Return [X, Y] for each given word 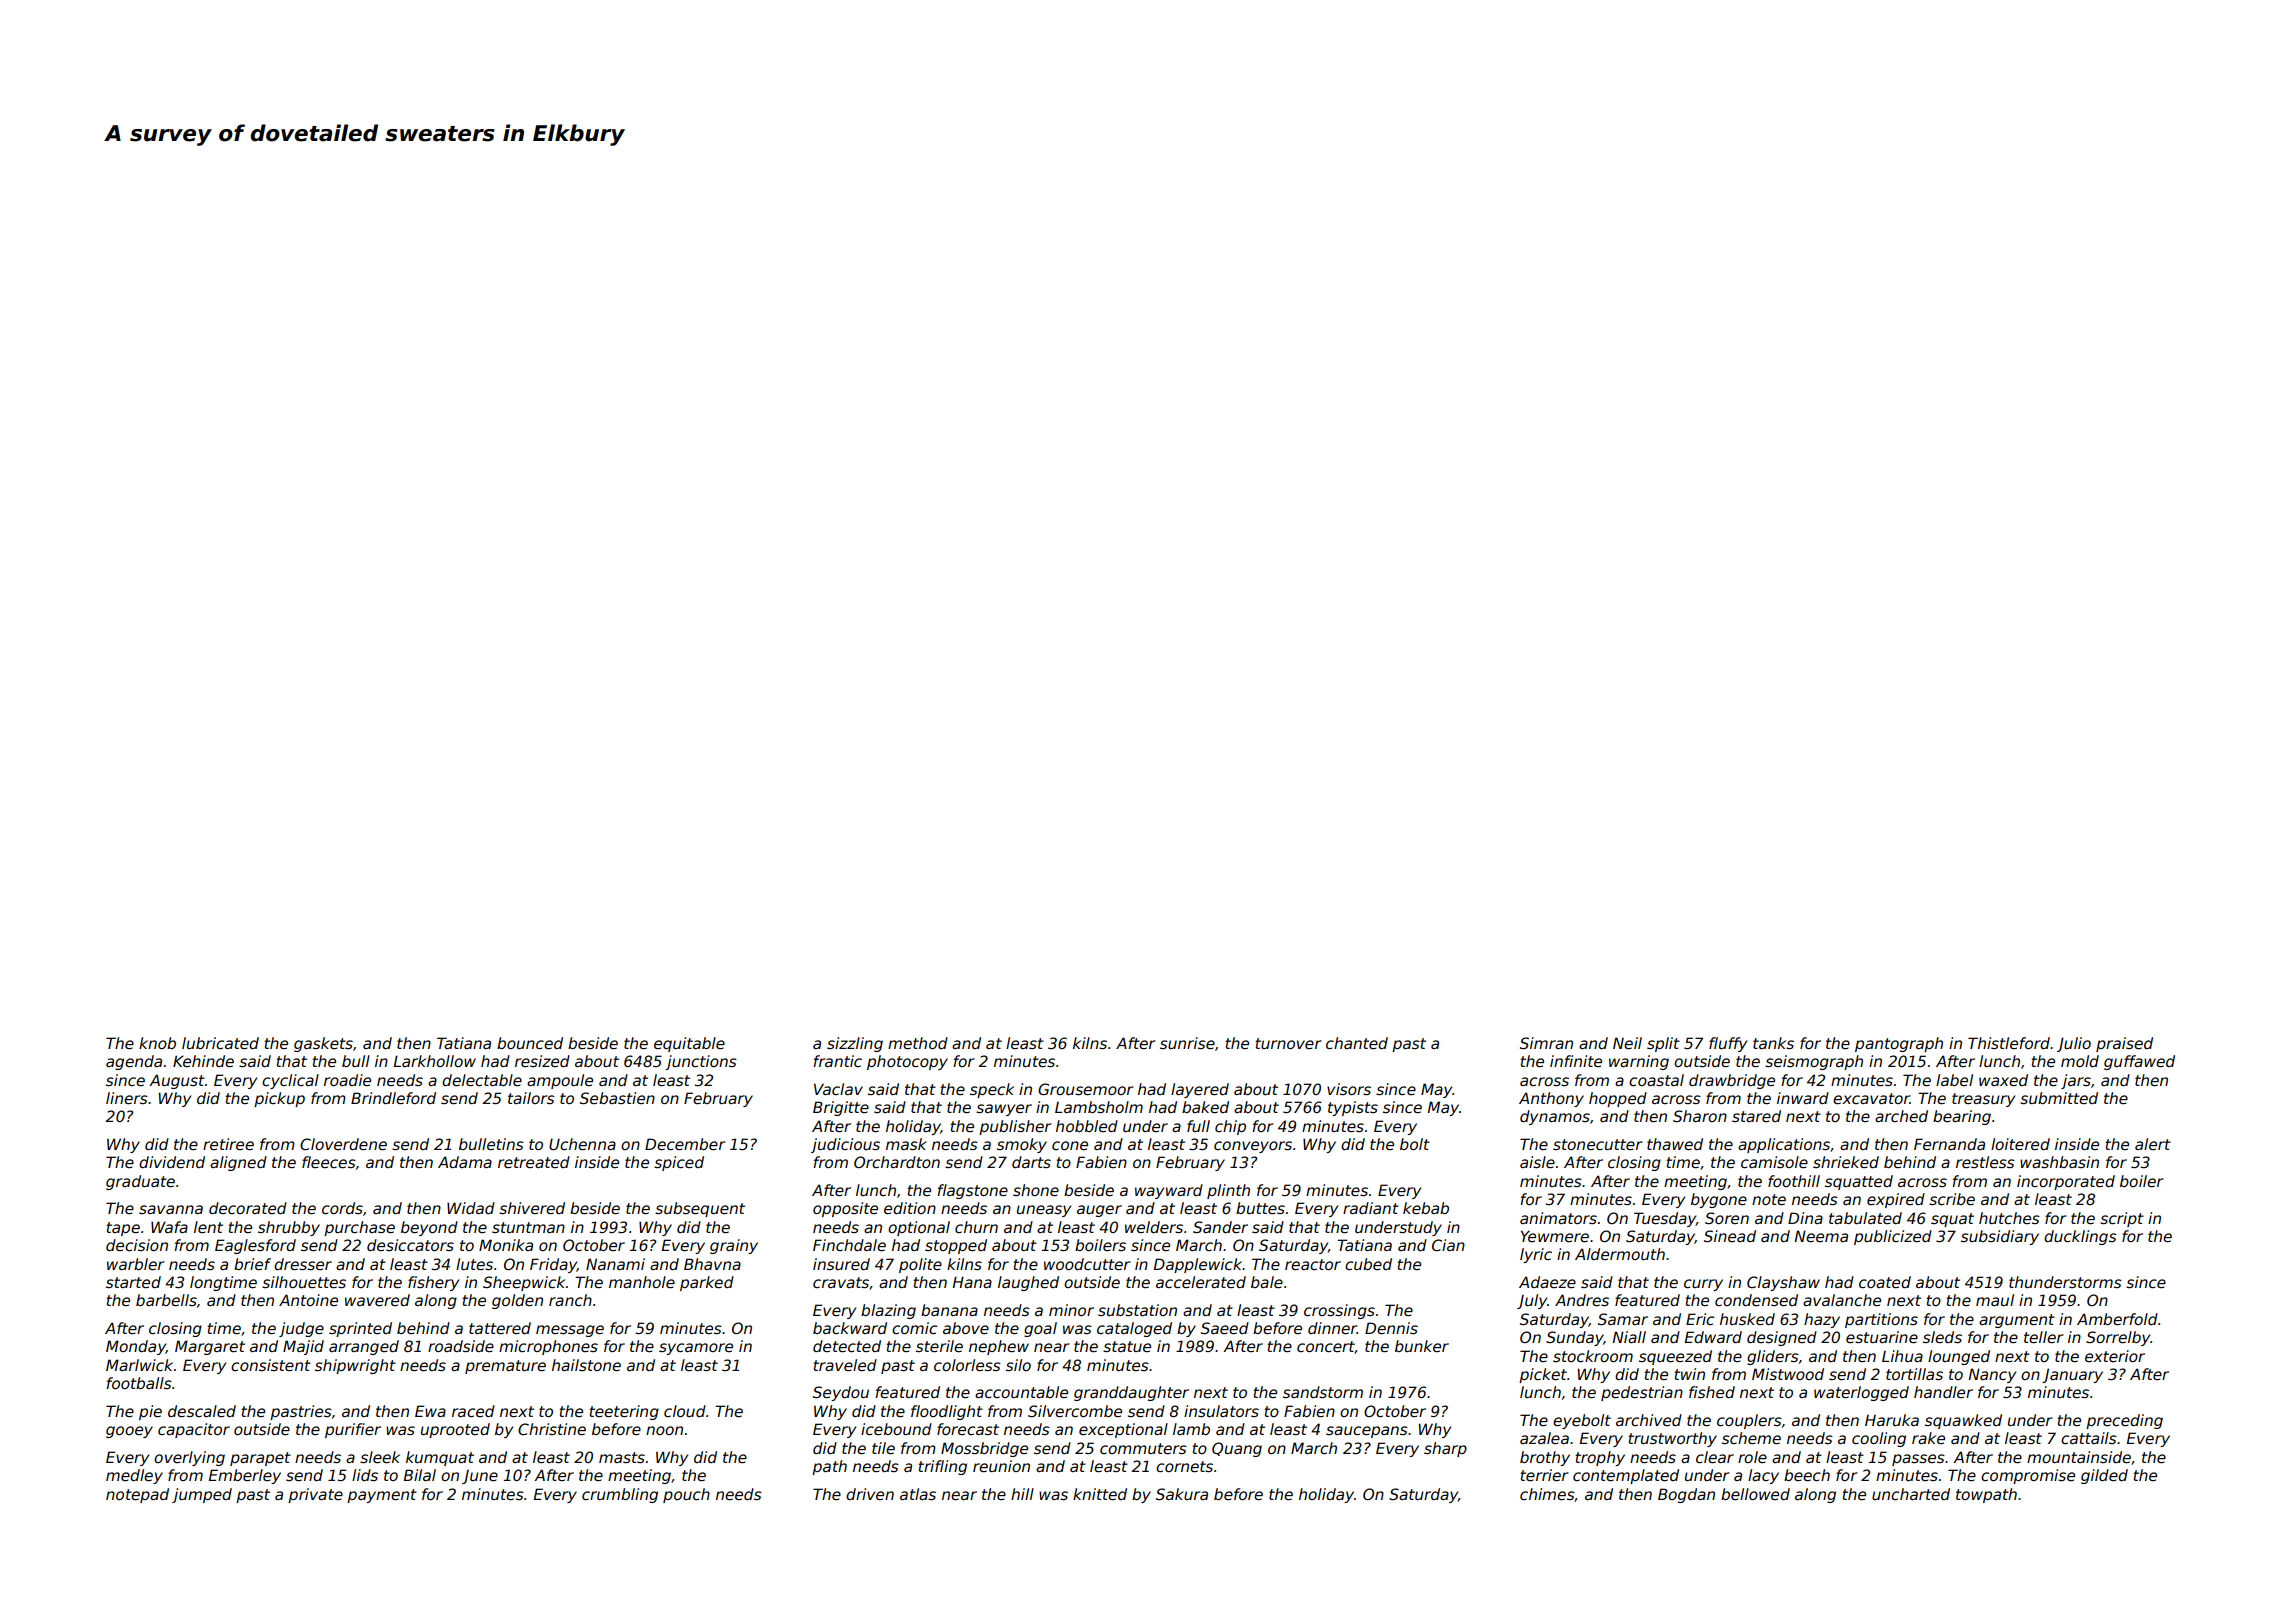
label [1954, 1080]
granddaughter [1131, 1393]
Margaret [210, 1347]
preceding [2124, 1421]
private [315, 1495]
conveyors [1253, 1147]
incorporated [2066, 1182]
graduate [140, 1182]
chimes [1547, 1495]
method [918, 1043]
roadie [347, 1080]
